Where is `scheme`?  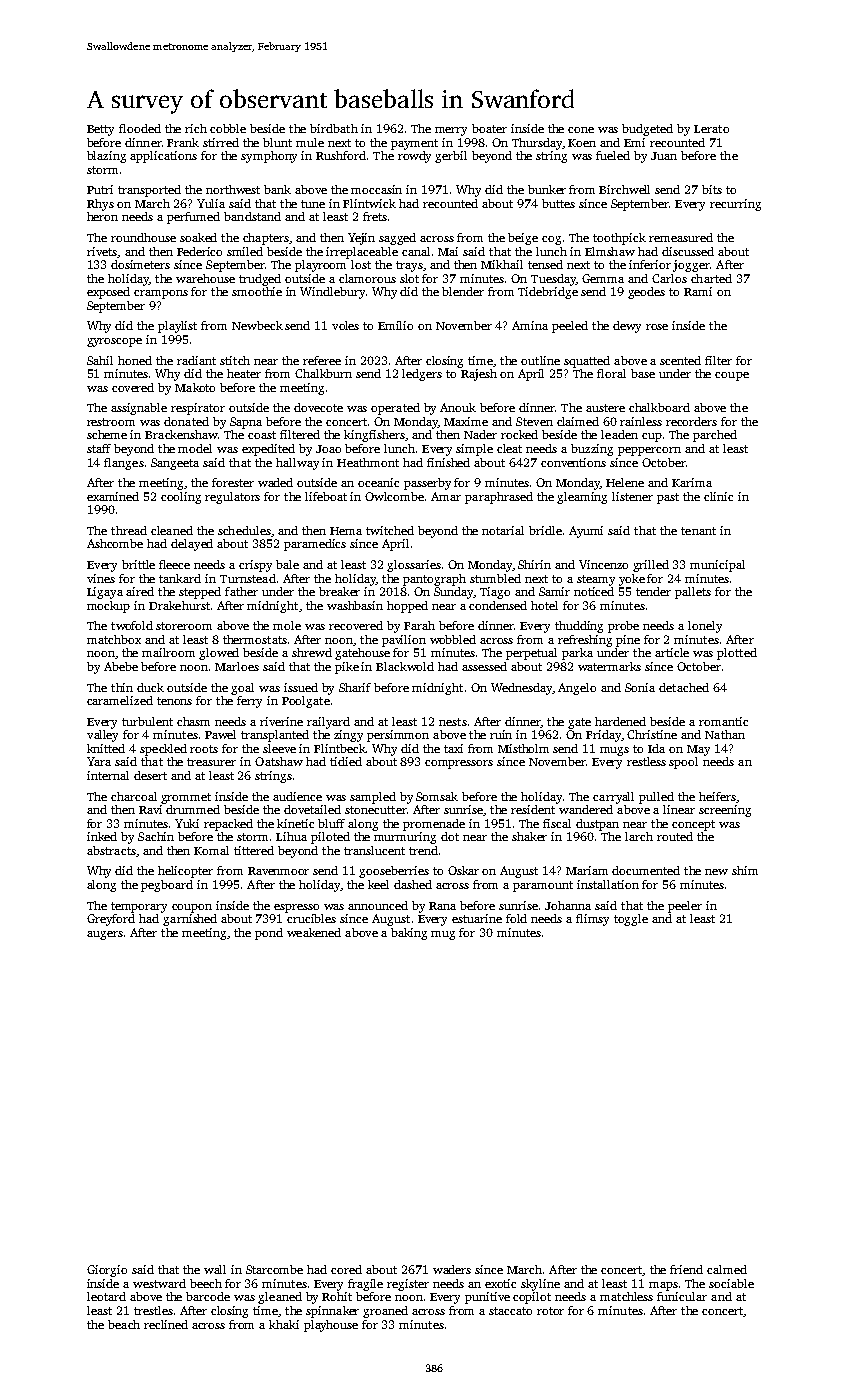 scheme is located at coordinates (107, 434).
